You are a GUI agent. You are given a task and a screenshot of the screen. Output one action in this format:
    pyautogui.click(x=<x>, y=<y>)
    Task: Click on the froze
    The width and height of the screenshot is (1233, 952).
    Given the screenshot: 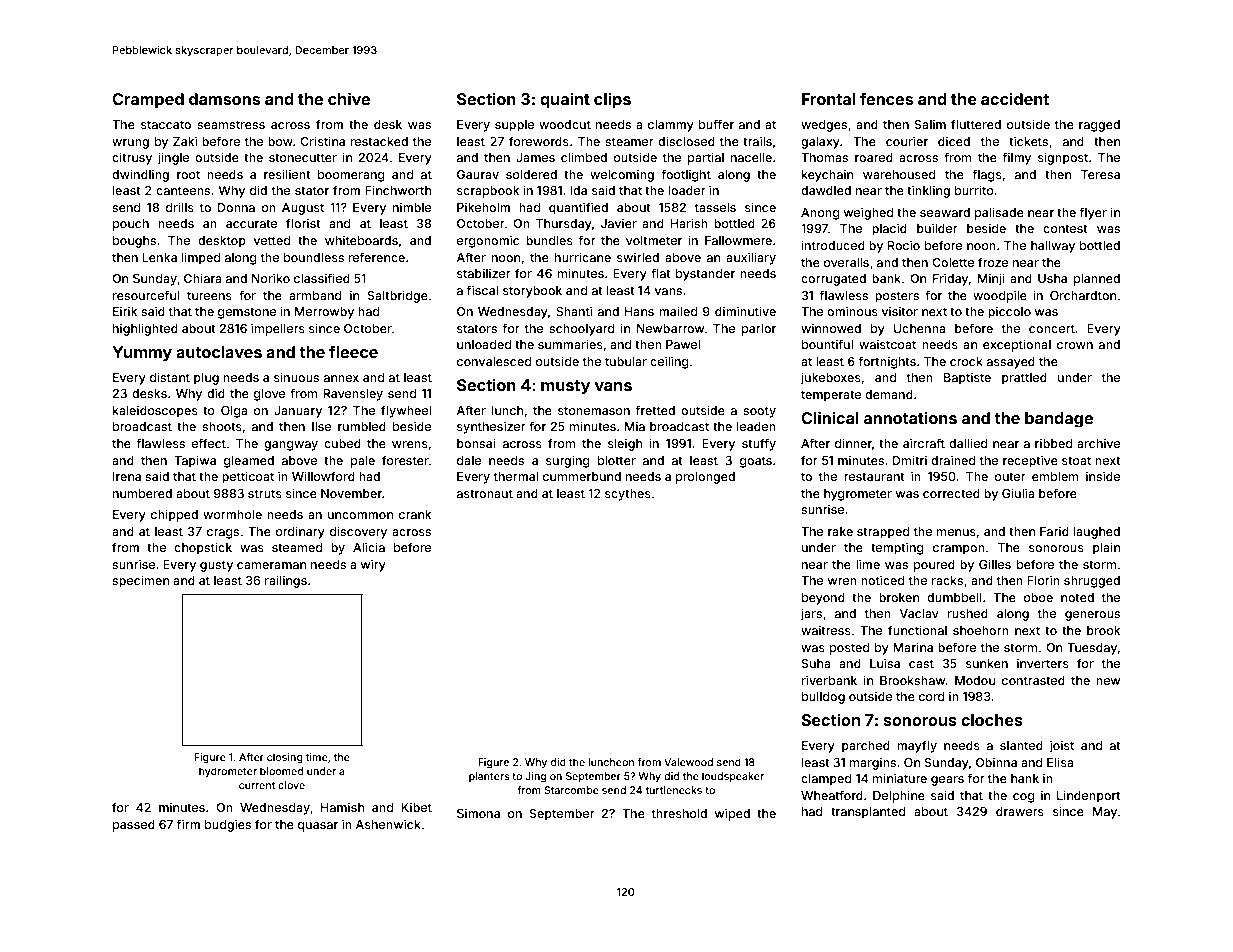 What is the action you would take?
    pyautogui.click(x=993, y=262)
